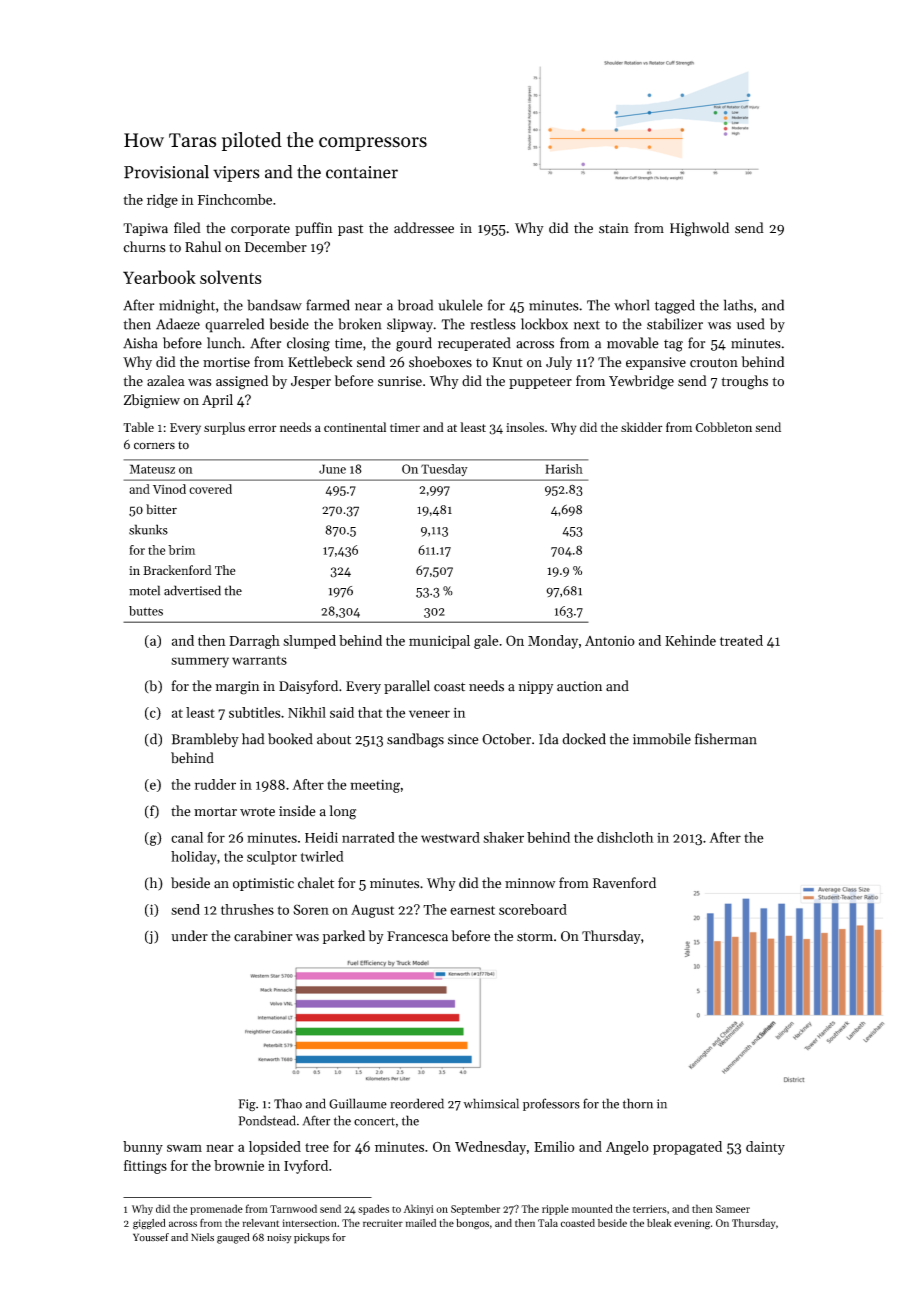  Describe the element at coordinates (224, 428) in the image. I see `surplus` at that location.
